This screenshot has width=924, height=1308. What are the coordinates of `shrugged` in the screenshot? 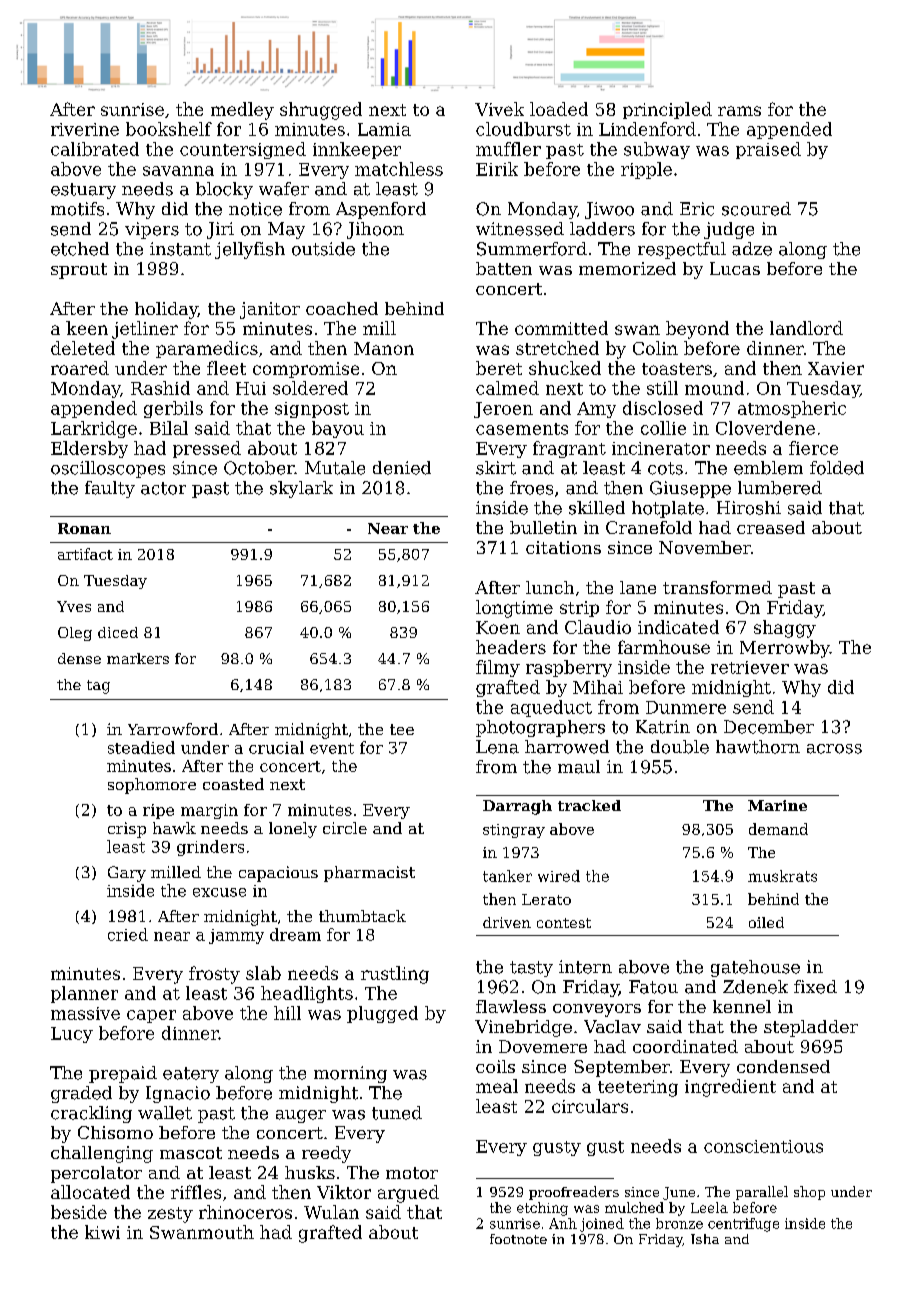 It's located at (321, 111).
